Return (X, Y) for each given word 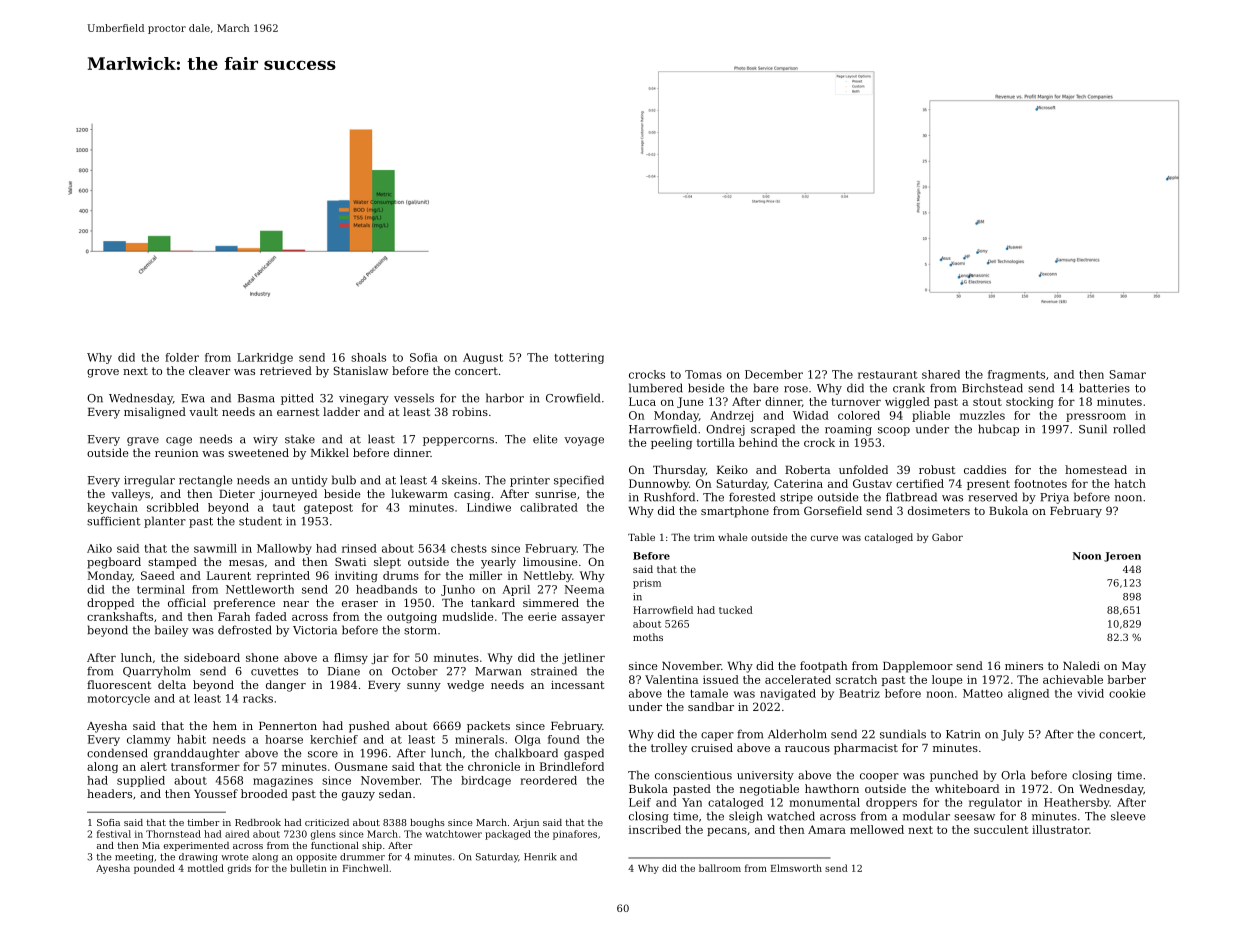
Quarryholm (157, 672)
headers (109, 793)
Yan (692, 802)
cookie (1127, 693)
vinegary (364, 399)
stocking (1030, 402)
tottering (579, 358)
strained (554, 671)
